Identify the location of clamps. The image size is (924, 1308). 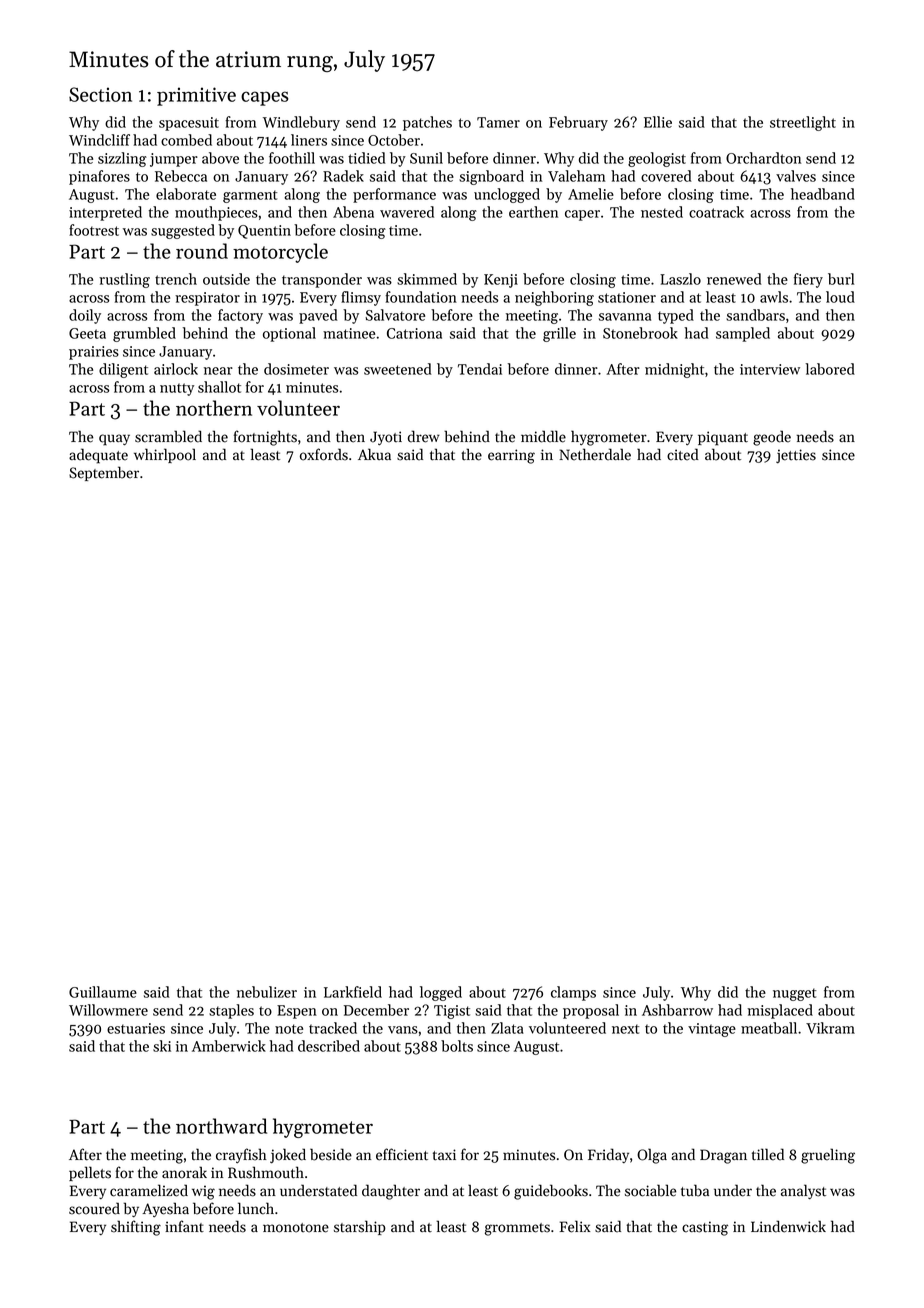
(573, 993).
